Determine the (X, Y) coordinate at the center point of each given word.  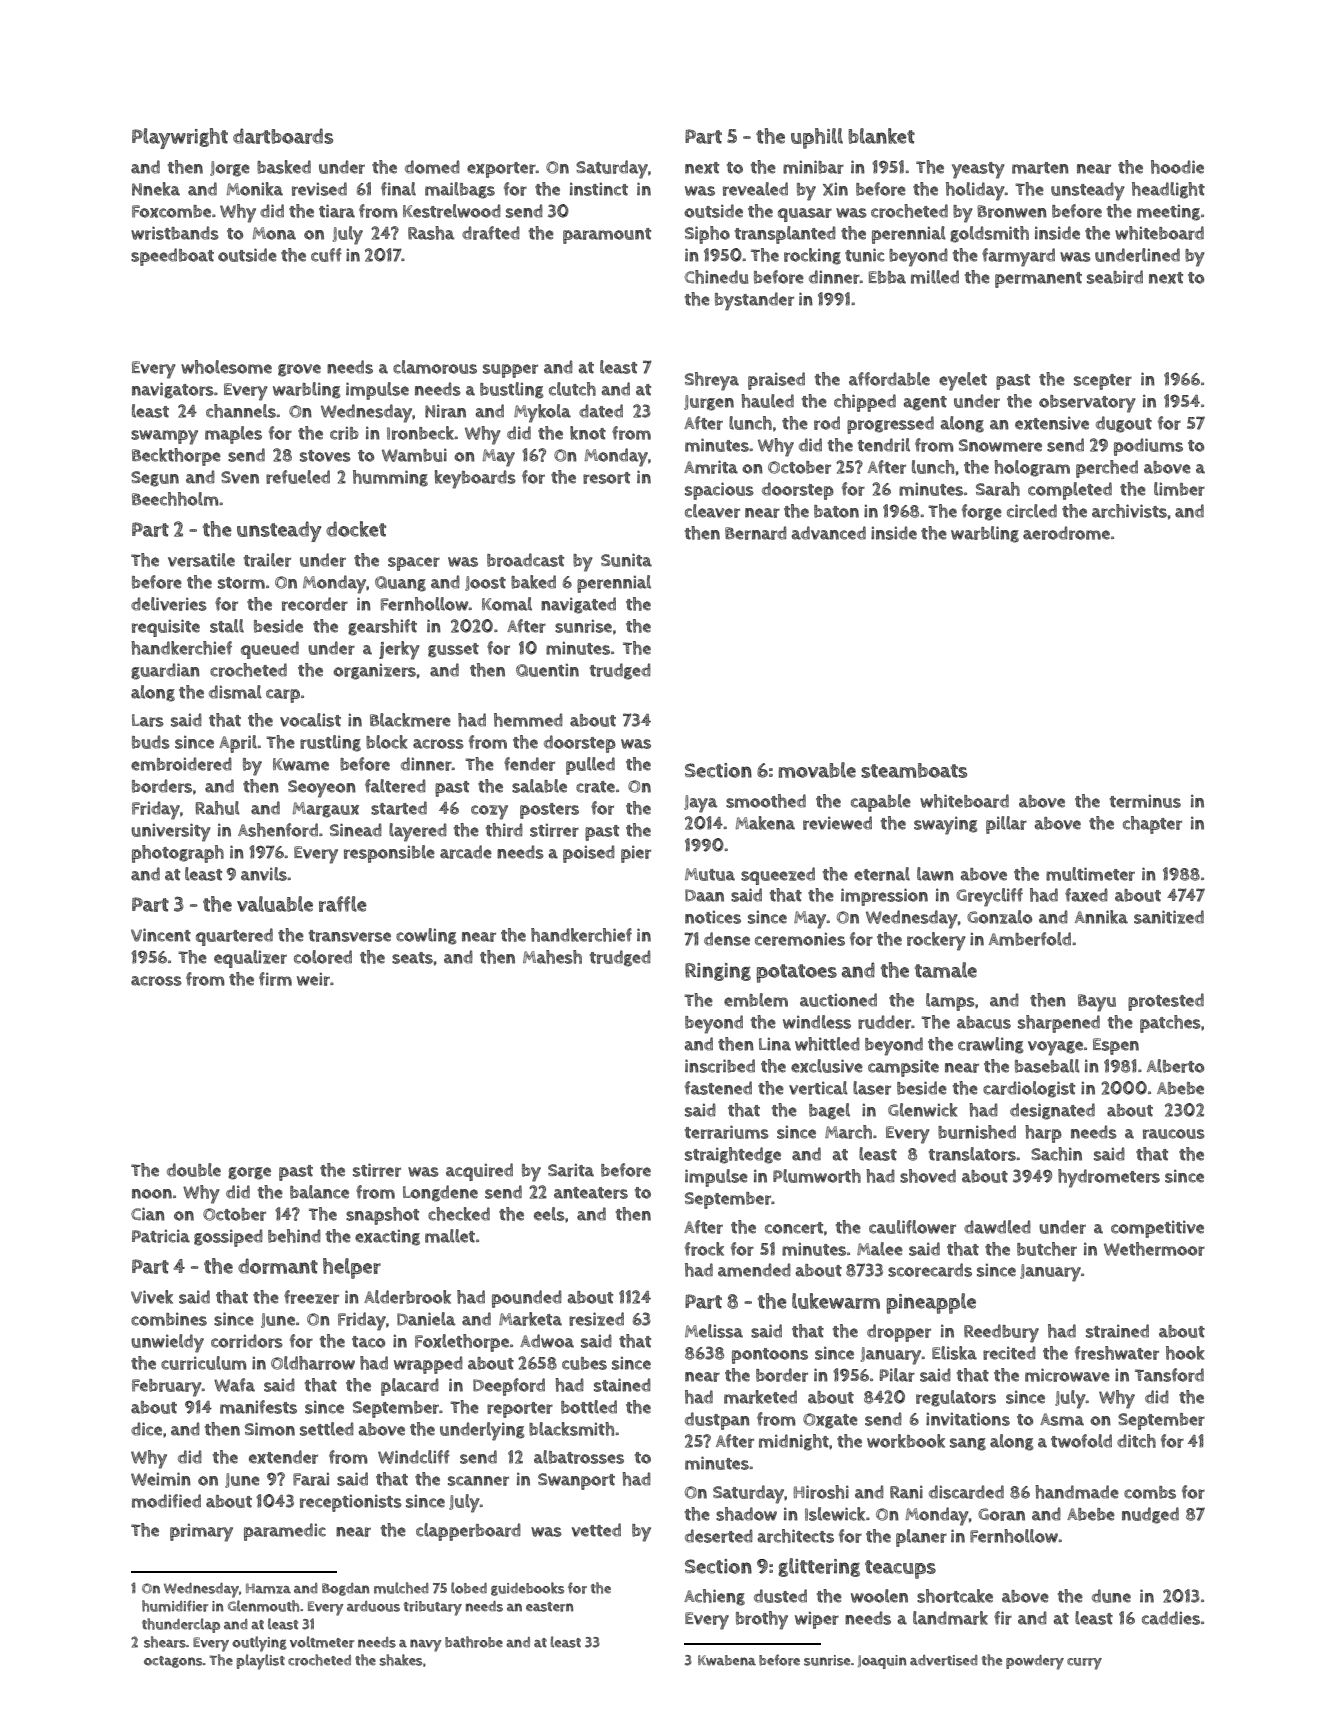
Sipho (707, 235)
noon (152, 1194)
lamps (950, 1002)
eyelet (963, 381)
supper (510, 371)
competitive (1157, 1229)
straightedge (733, 1155)
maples (233, 435)
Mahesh (552, 957)
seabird (1115, 277)
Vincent (161, 935)
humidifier (175, 1606)
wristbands (175, 233)
